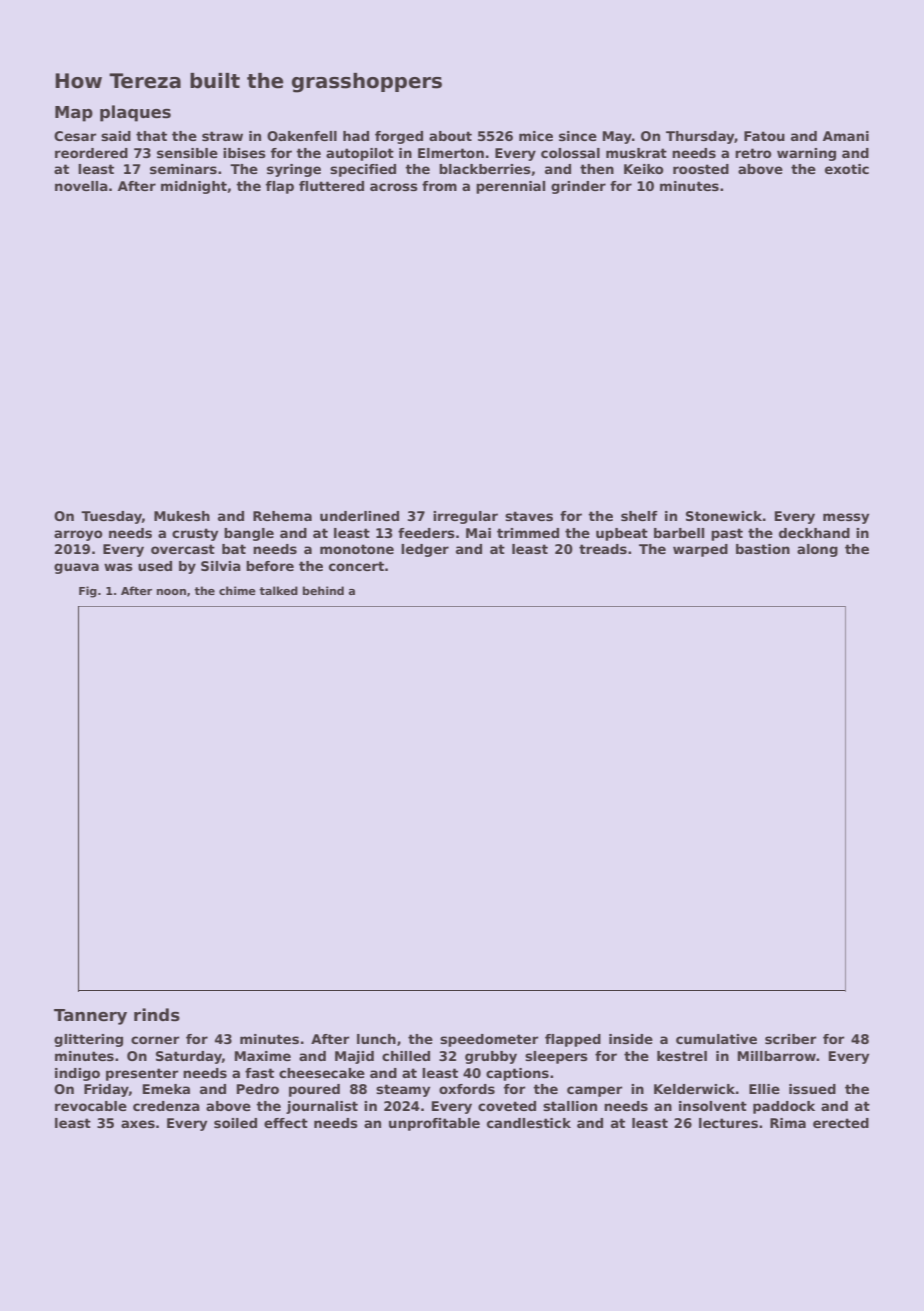  Describe the element at coordinates (171, 592) in the document. I see `noon` at that location.
